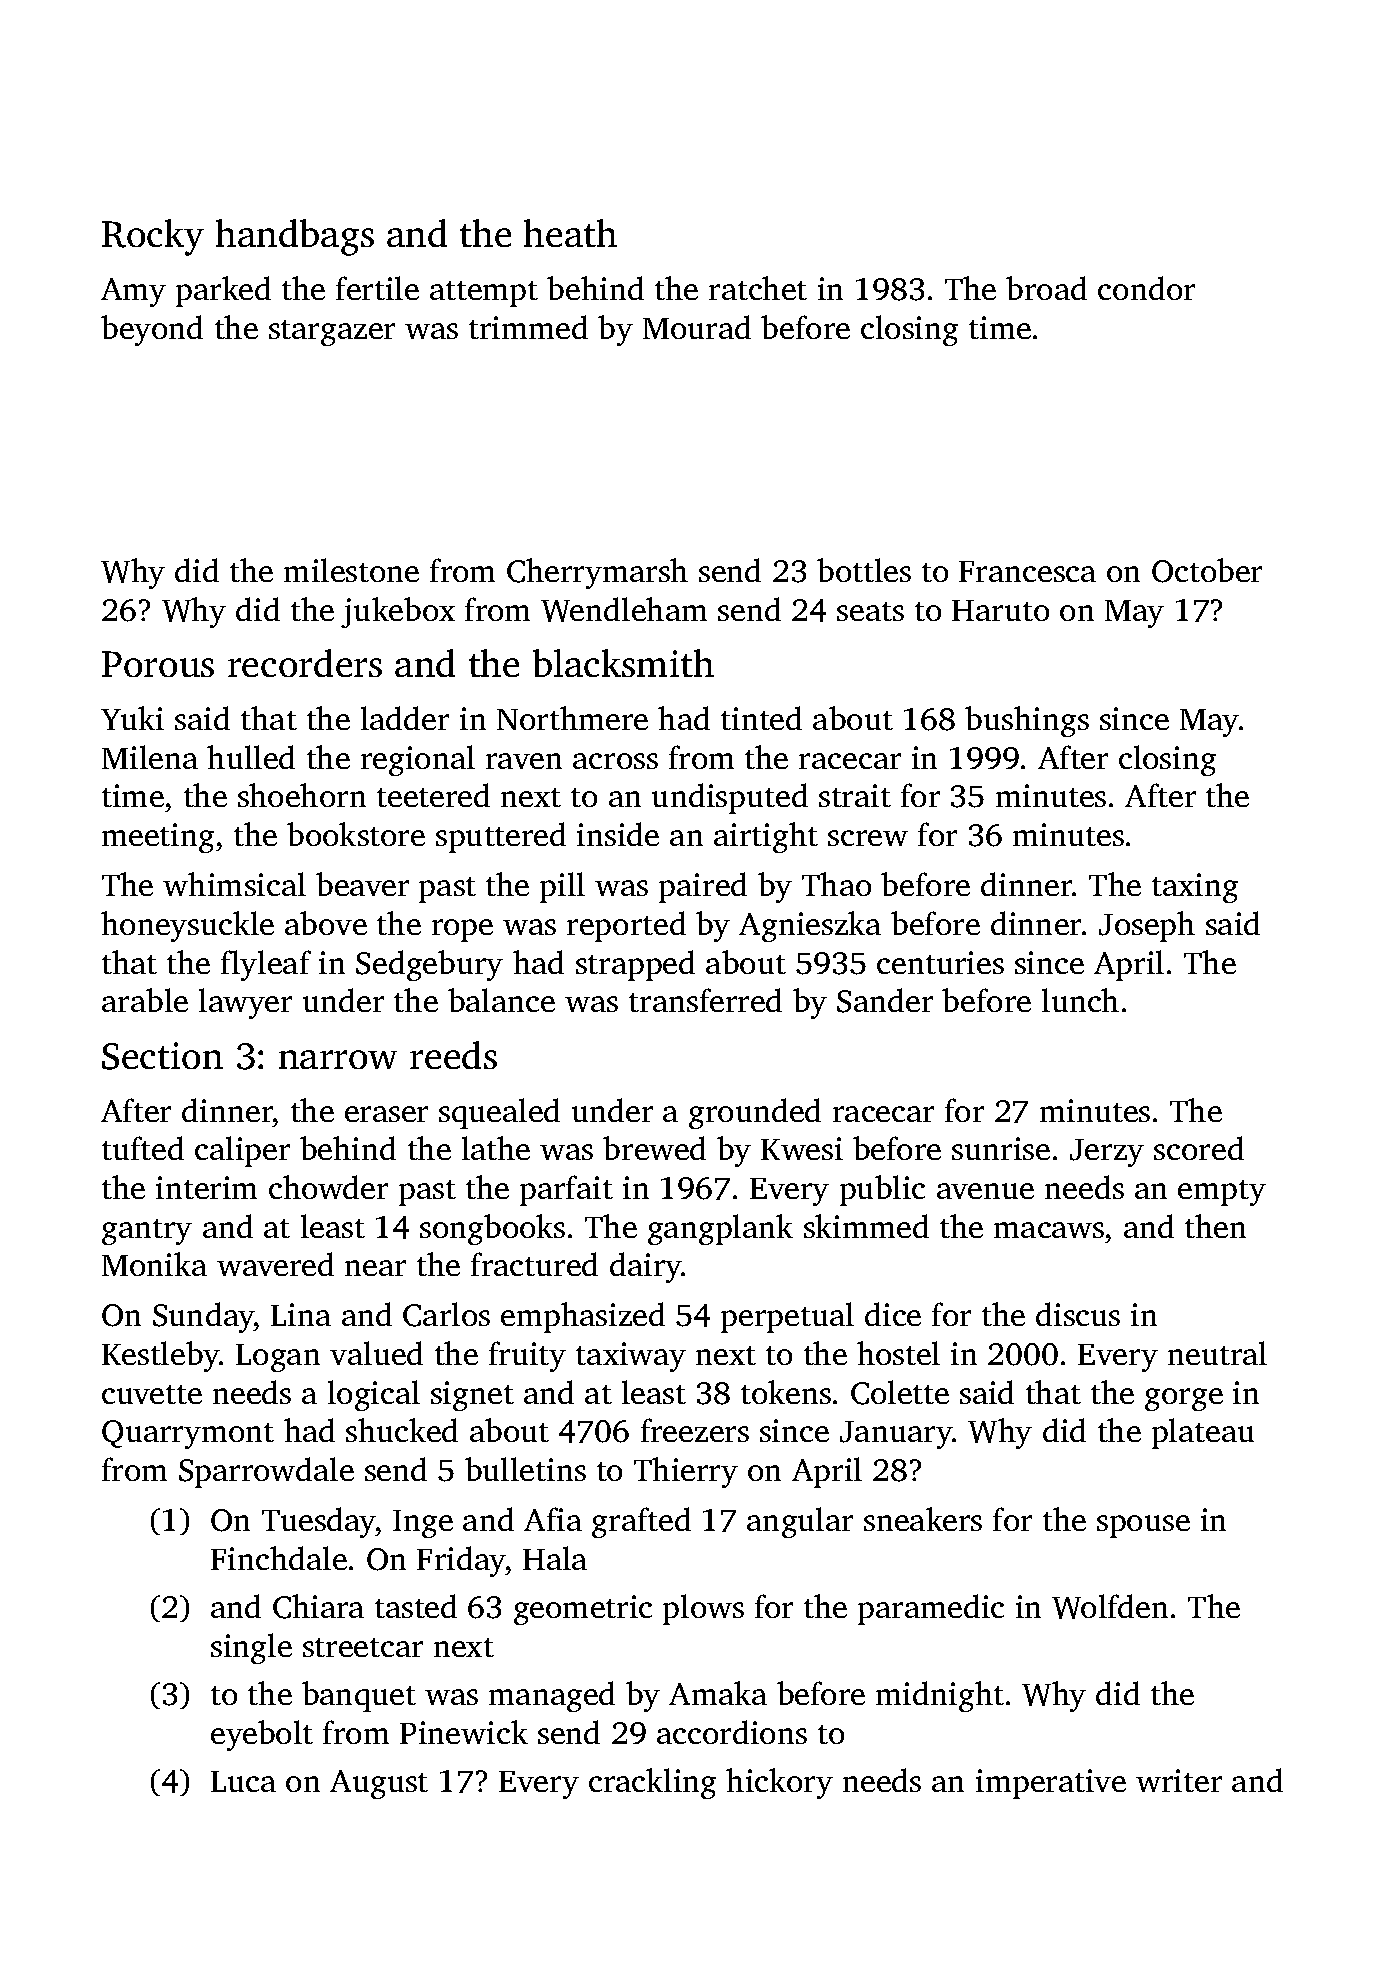 The width and height of the document is (1386, 1969). Describe the element at coordinates (786, 1392) in the document. I see `tokens` at that location.
